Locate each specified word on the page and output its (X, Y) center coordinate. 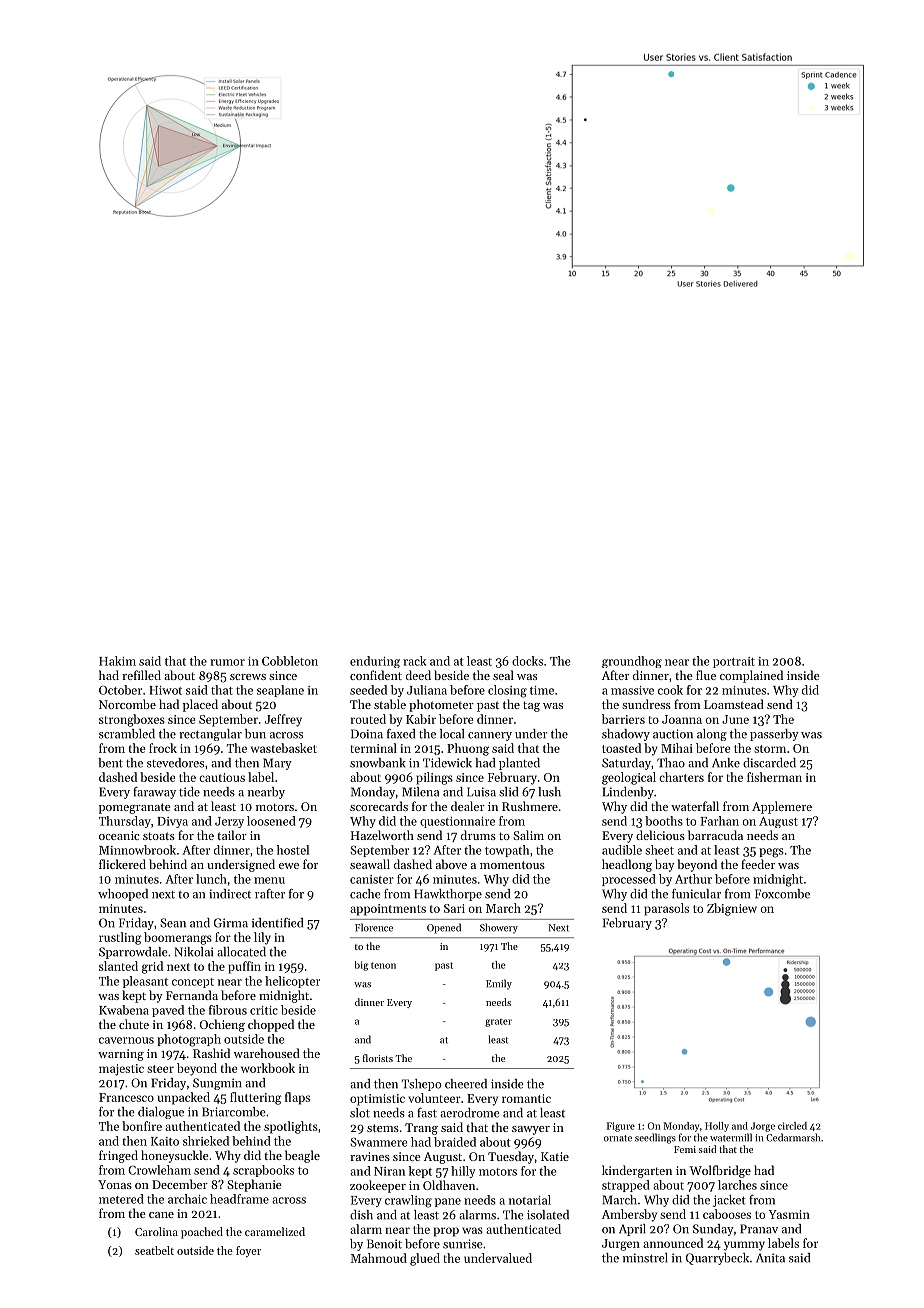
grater (498, 1023)
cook (670, 690)
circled (792, 1126)
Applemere (782, 807)
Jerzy (229, 822)
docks (527, 661)
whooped (123, 895)
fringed (118, 1156)
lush (549, 792)
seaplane (280, 691)
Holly (717, 1127)
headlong (627, 865)
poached (202, 1233)
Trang (421, 1129)
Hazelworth (382, 835)
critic (264, 1010)
